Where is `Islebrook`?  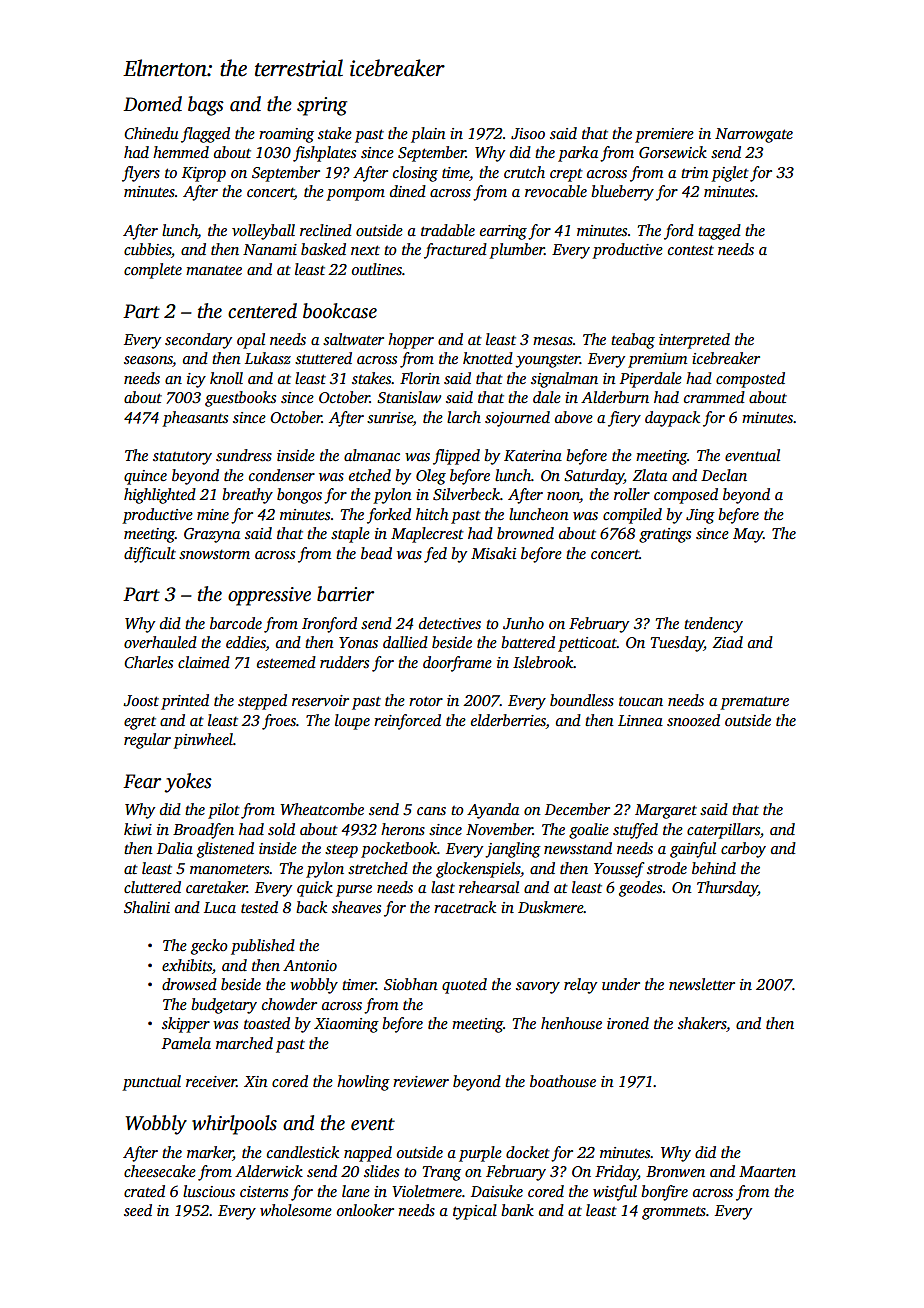
Islebrook is located at coordinates (543, 662).
